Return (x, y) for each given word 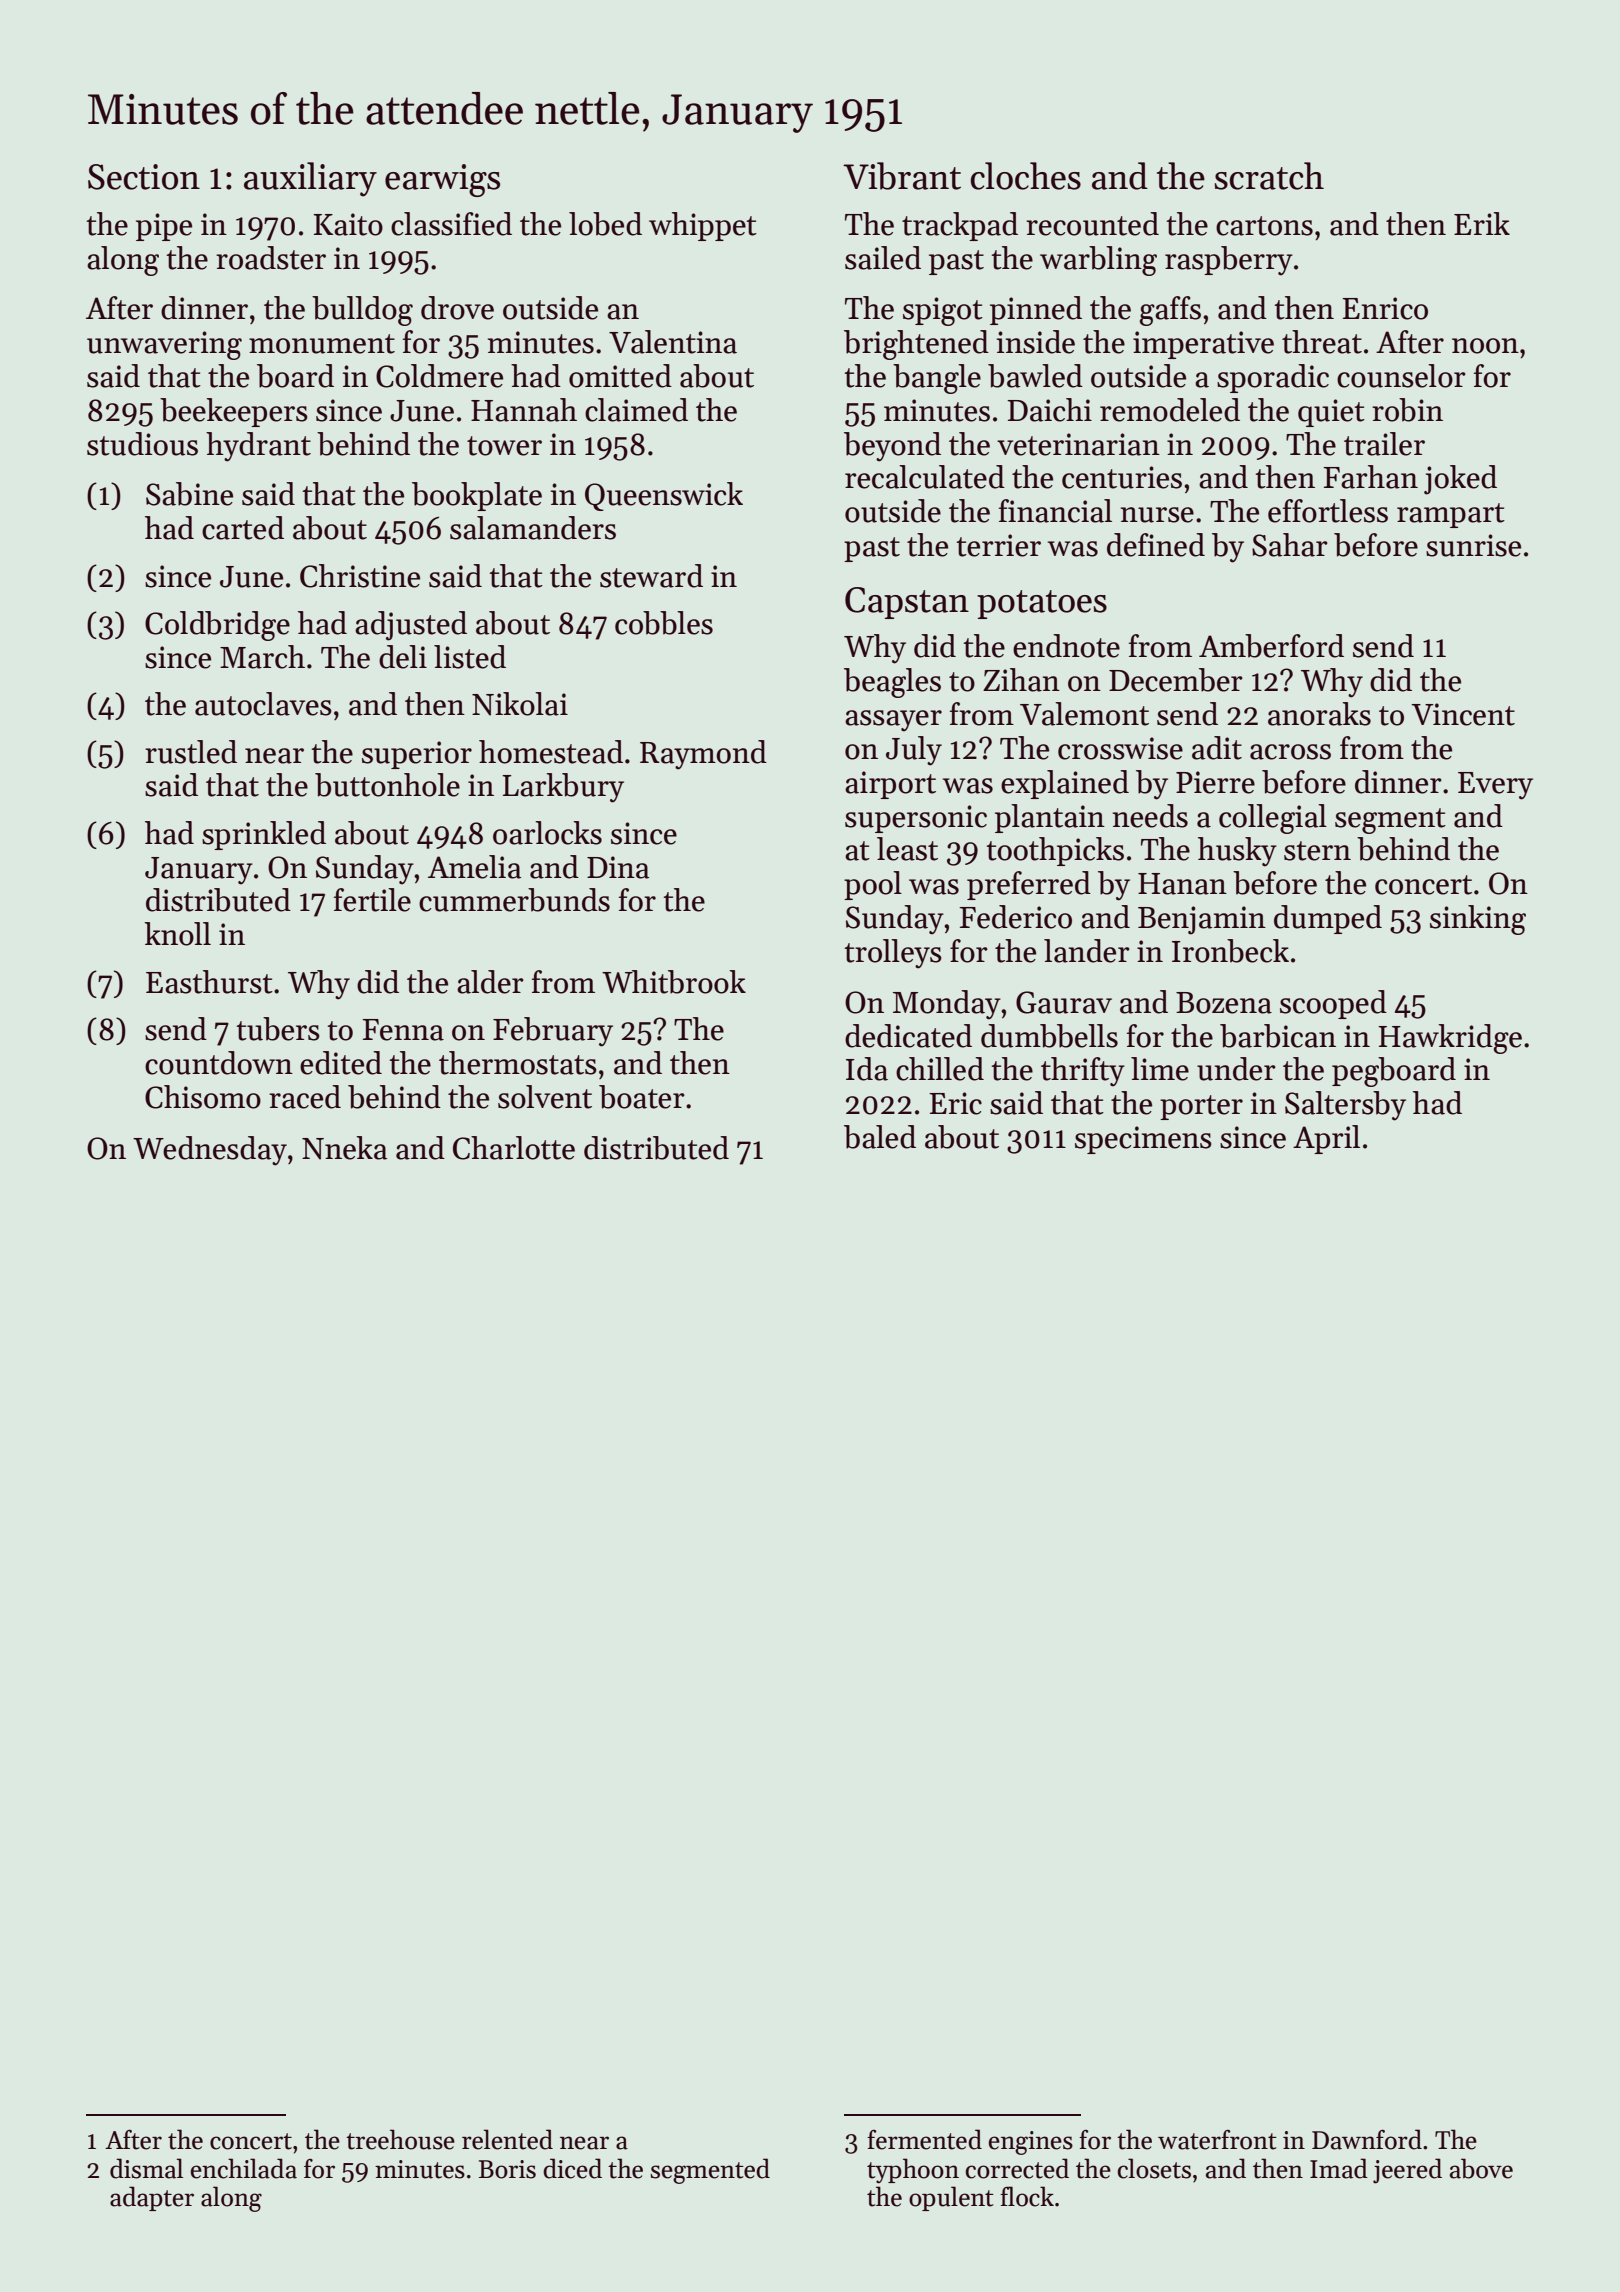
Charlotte (514, 1148)
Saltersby (1345, 1106)
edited (341, 1063)
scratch (1269, 176)
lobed (605, 224)
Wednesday (210, 1151)
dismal (146, 2168)
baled (880, 1137)
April (1326, 1139)
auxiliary (310, 179)
